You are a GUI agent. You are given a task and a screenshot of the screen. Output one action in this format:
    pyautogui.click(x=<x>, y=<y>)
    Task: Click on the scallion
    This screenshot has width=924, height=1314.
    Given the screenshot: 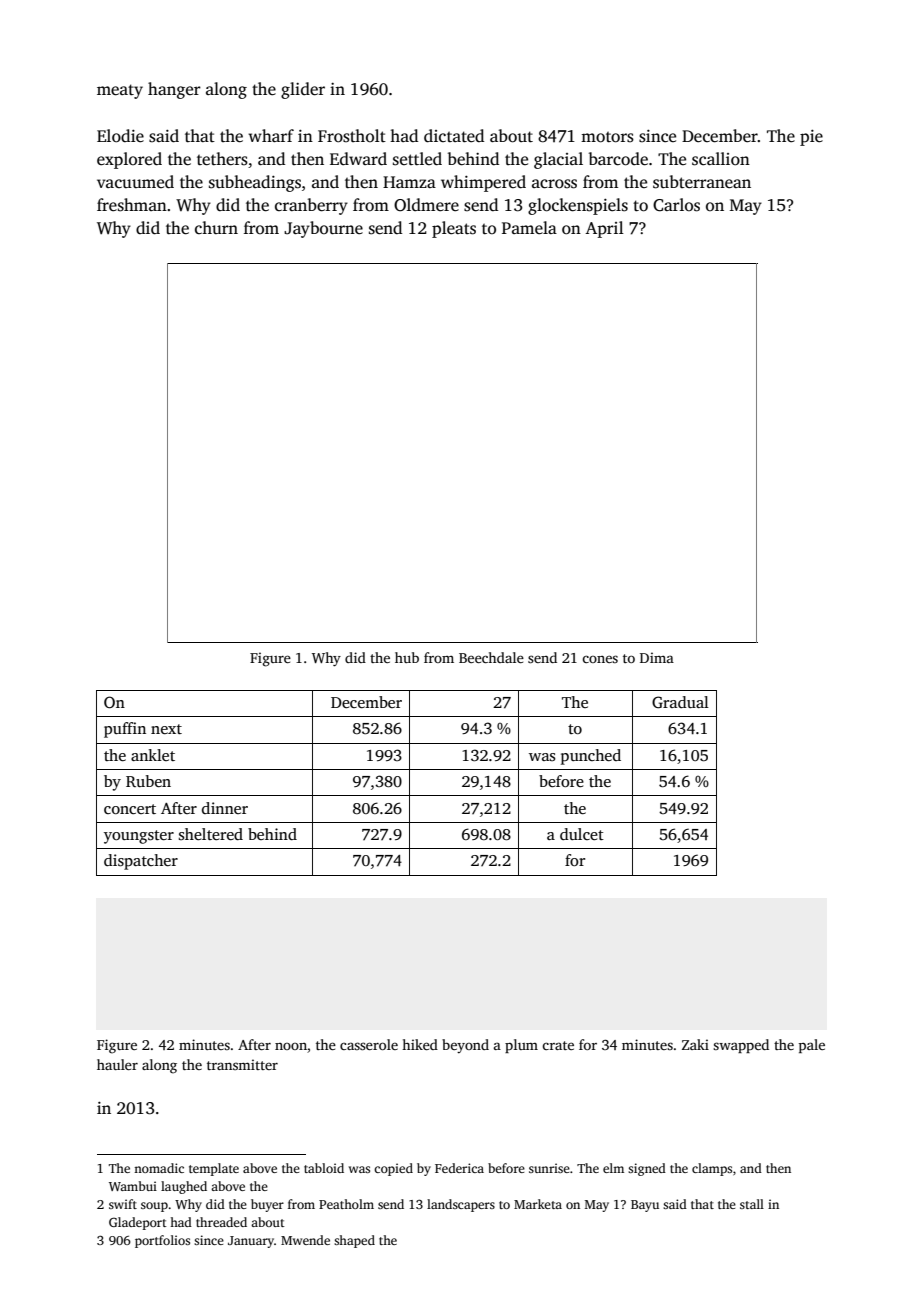 What is the action you would take?
    pyautogui.click(x=721, y=159)
